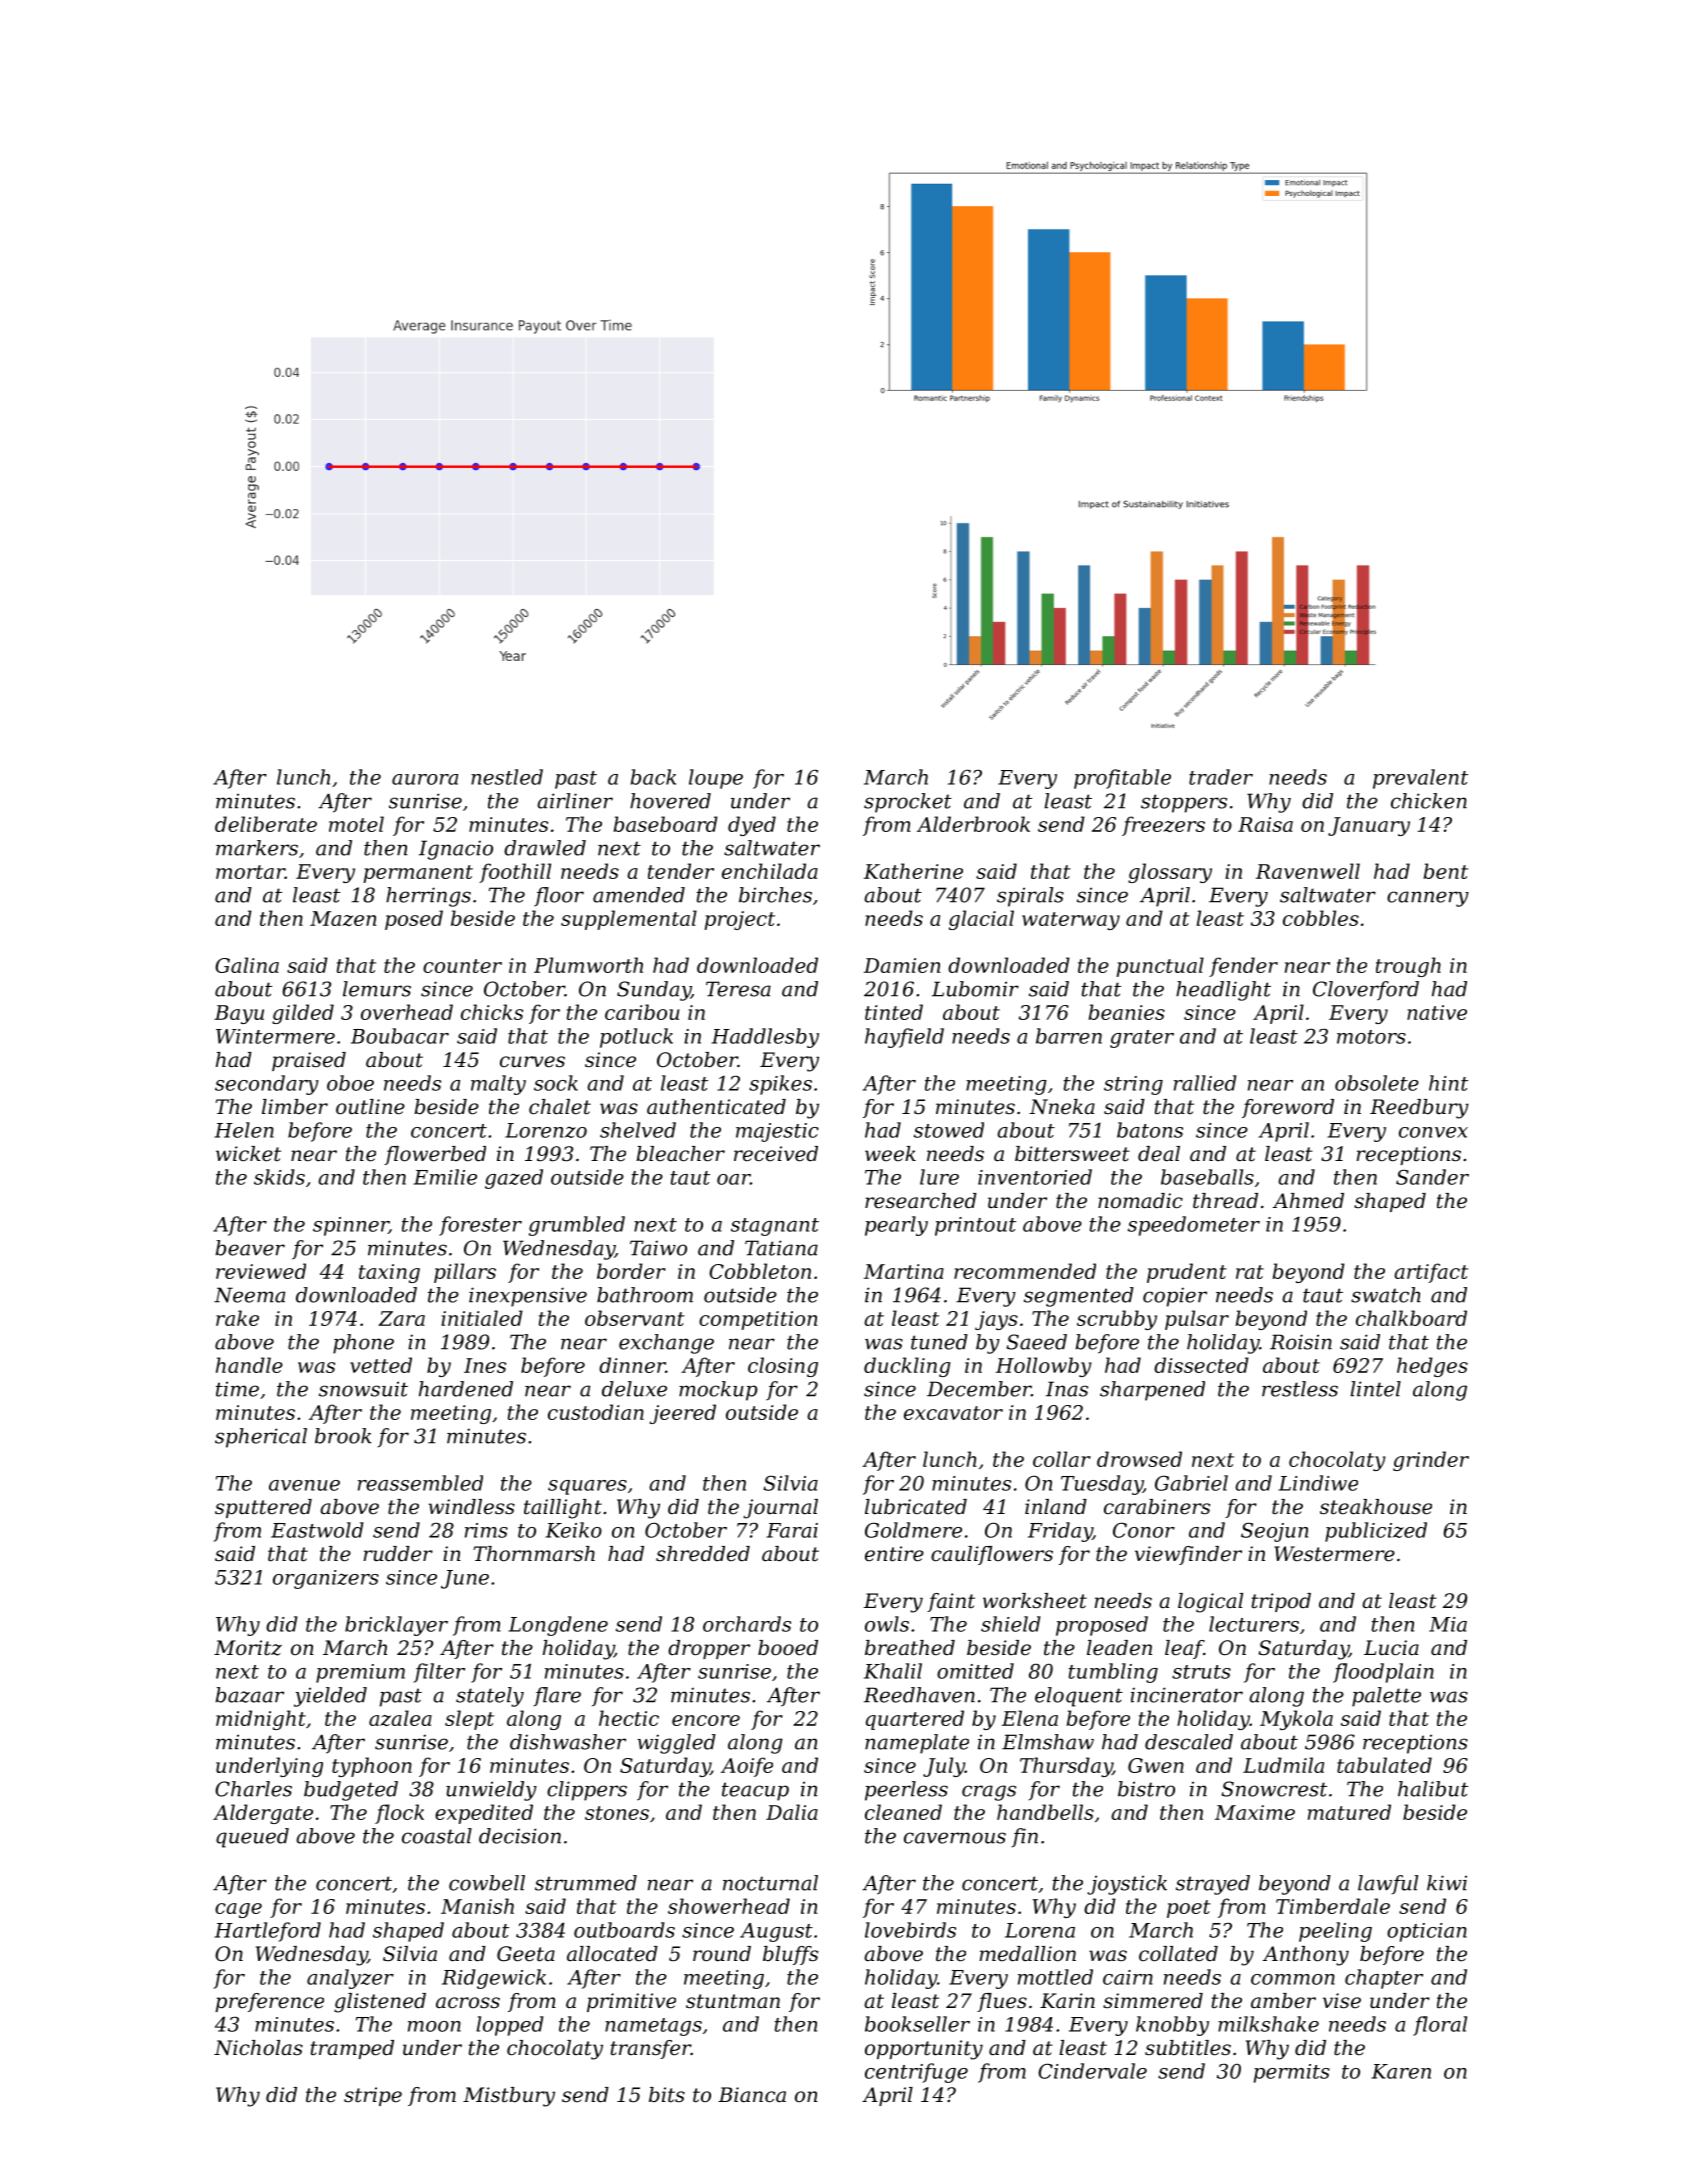 The image size is (1683, 2178). I want to click on collar, so click(1062, 1459).
